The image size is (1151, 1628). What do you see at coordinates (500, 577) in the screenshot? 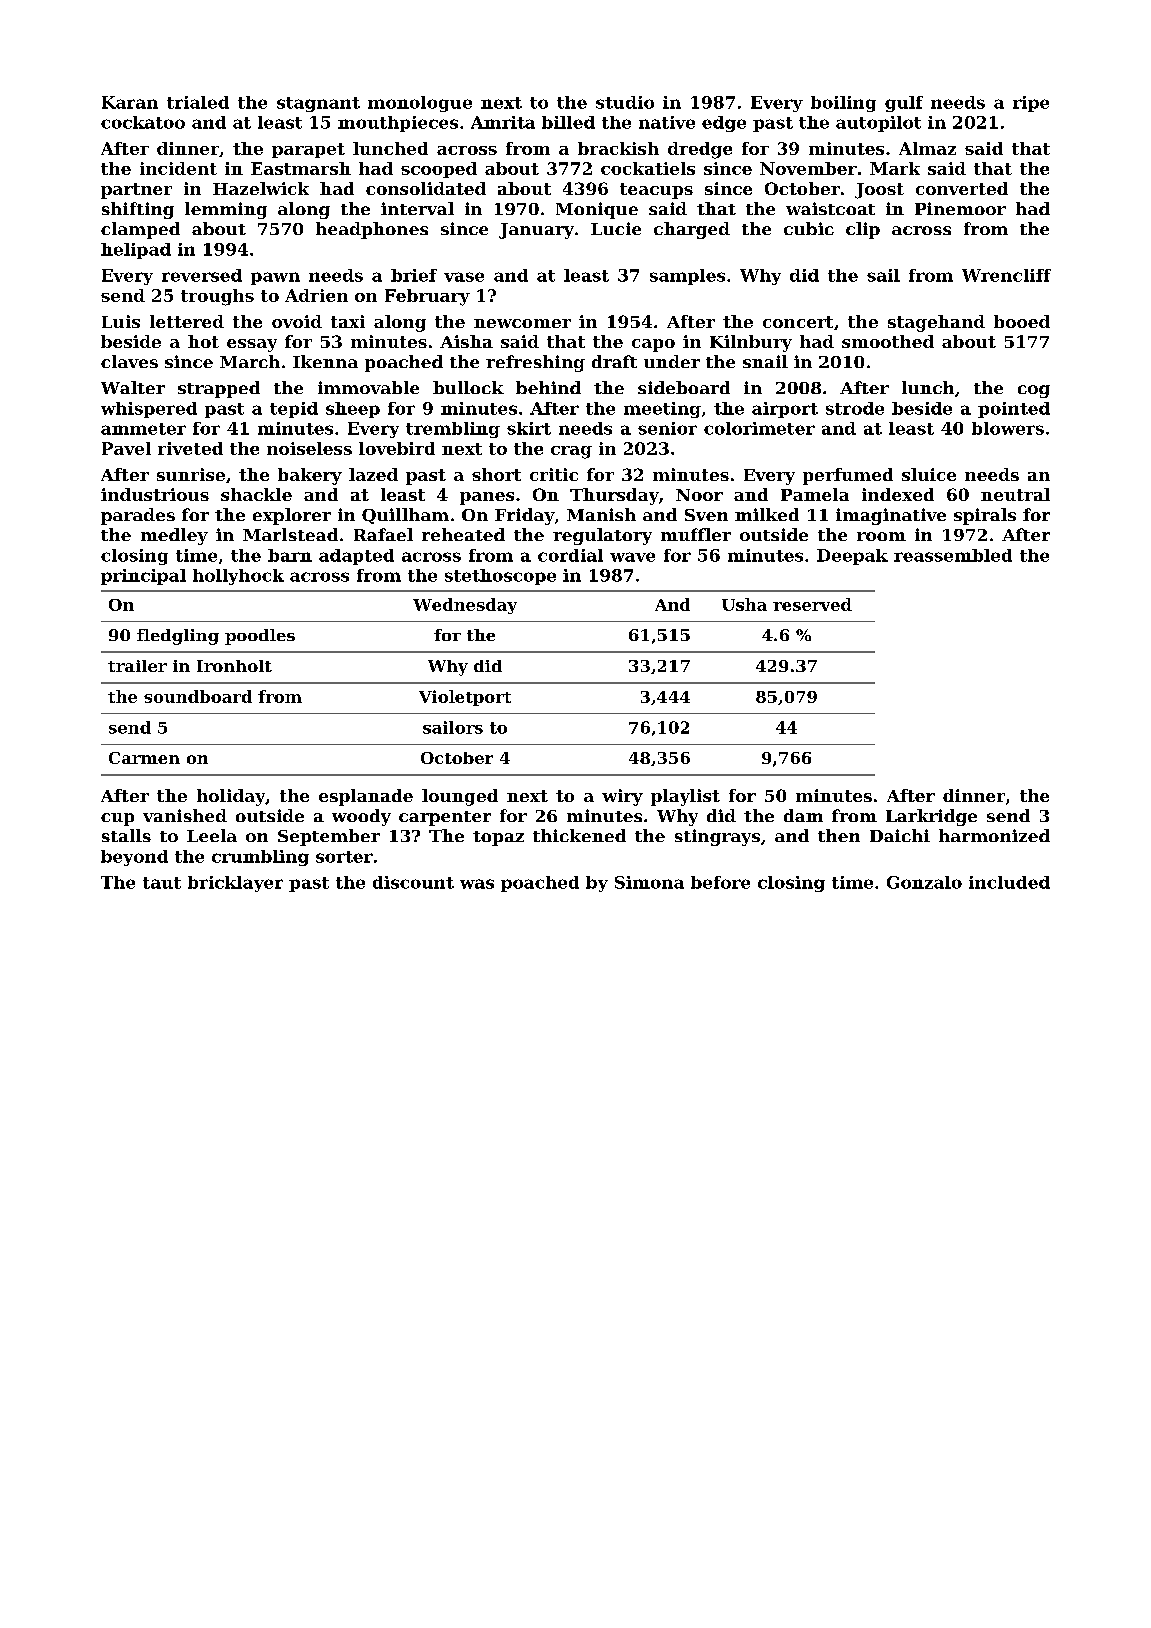
I see `stethoscope` at bounding box center [500, 577].
